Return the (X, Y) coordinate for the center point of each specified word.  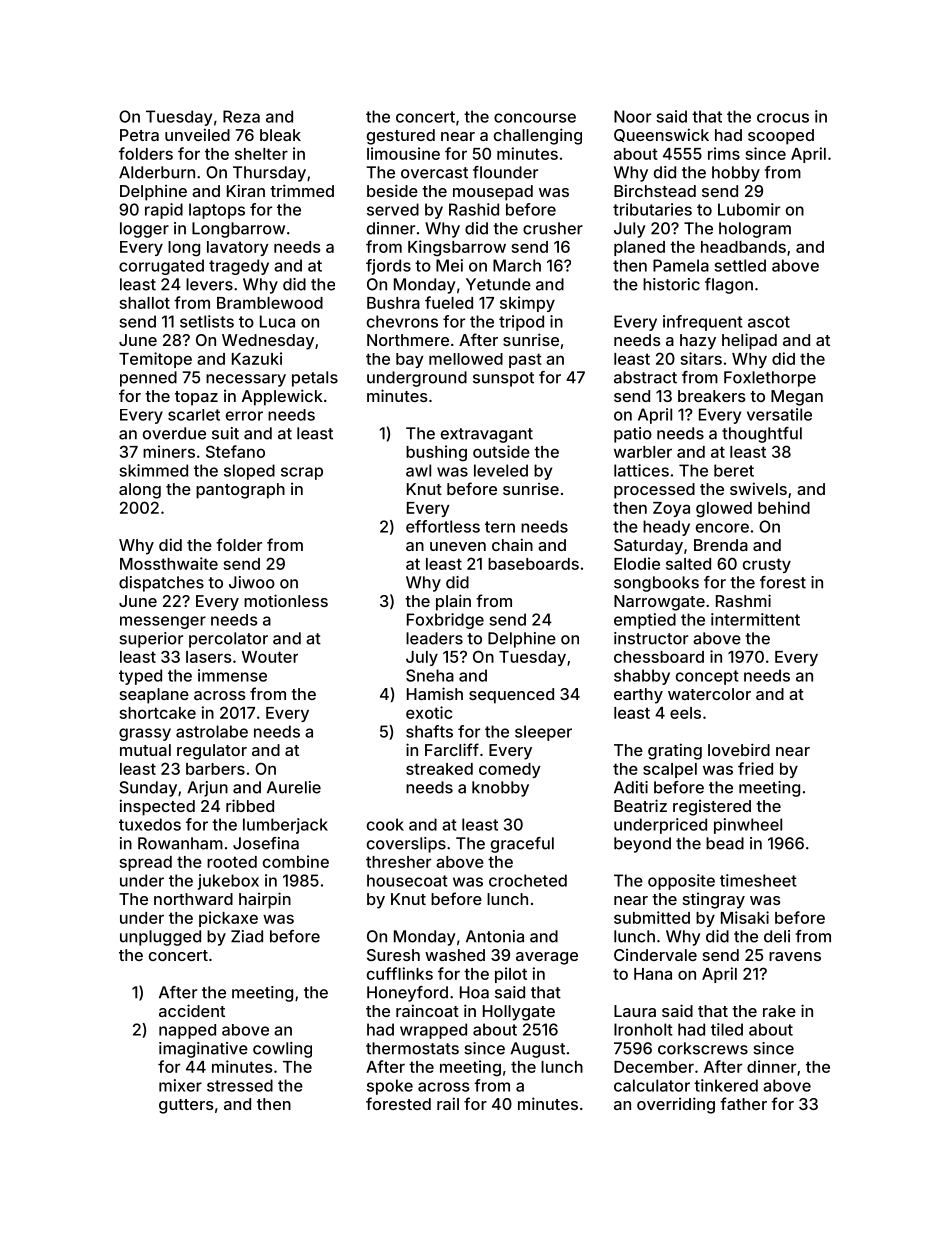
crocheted (528, 880)
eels (685, 713)
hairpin (265, 900)
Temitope (155, 360)
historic (671, 284)
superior (151, 640)
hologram (755, 230)
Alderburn (157, 172)
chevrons (402, 321)
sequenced (511, 696)
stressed (240, 1085)
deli (777, 936)
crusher (553, 228)
